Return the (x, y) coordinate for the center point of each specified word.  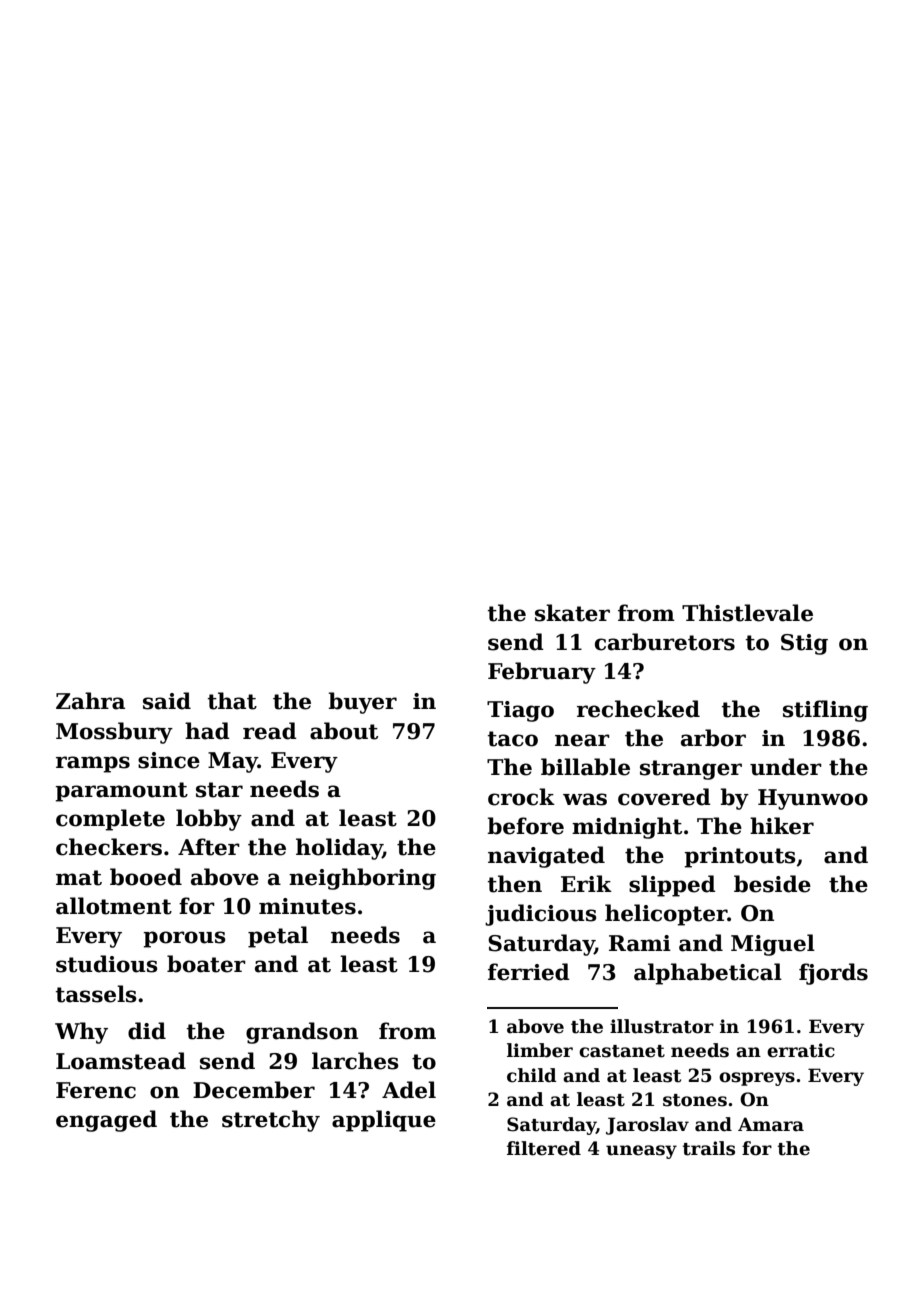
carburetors (665, 642)
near (582, 740)
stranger (691, 770)
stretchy (271, 1121)
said (167, 701)
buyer (362, 703)
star (219, 790)
